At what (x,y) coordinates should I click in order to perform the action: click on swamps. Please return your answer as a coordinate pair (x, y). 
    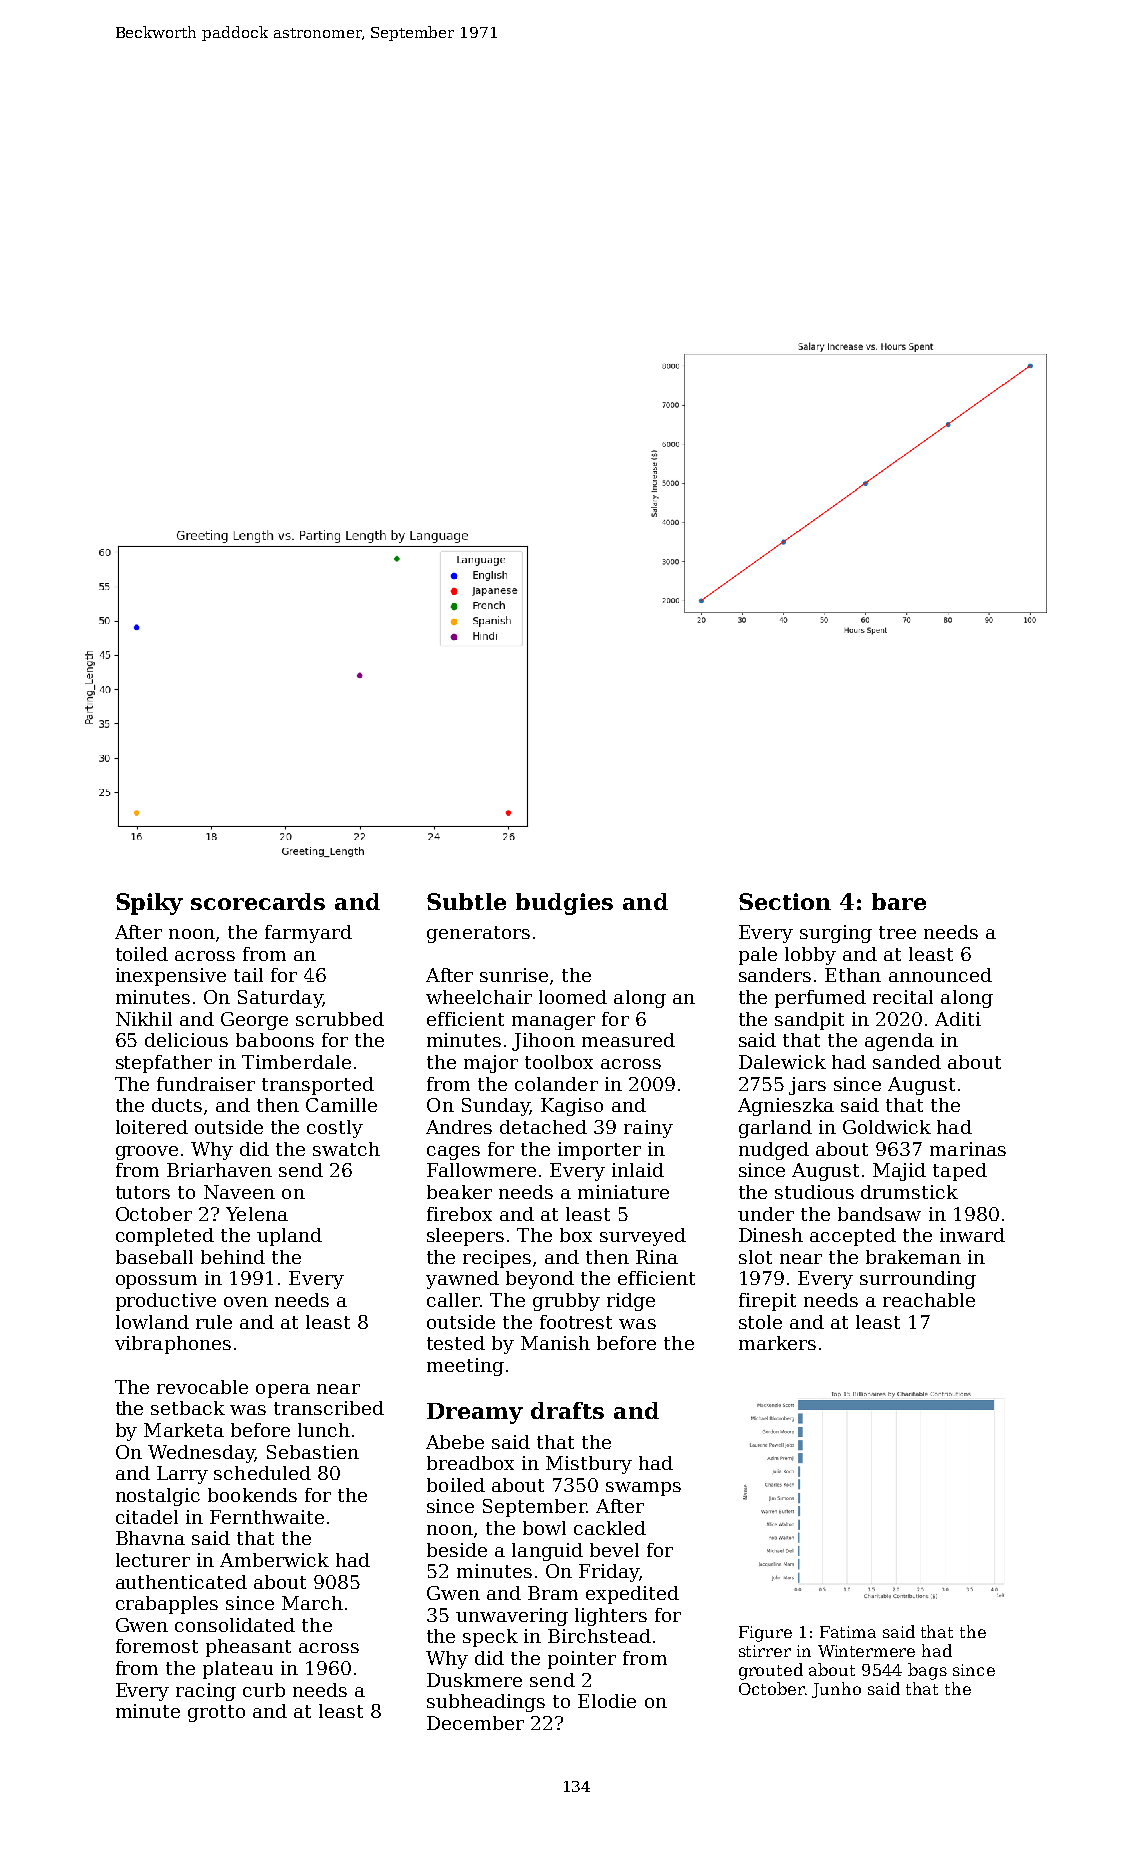
    Looking at the image, I should click on (643, 1489).
